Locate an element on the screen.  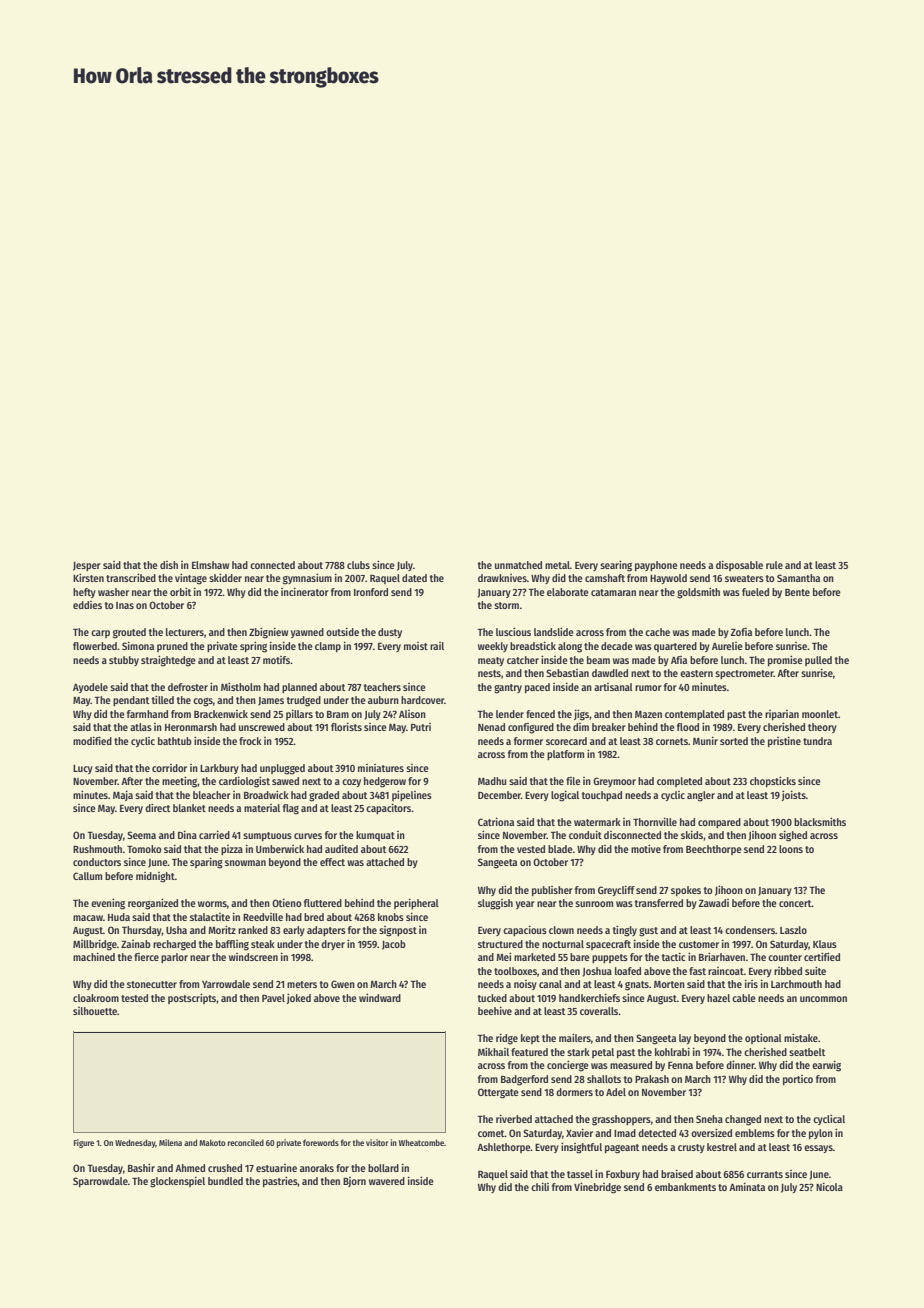
Aminata is located at coordinates (747, 1186).
